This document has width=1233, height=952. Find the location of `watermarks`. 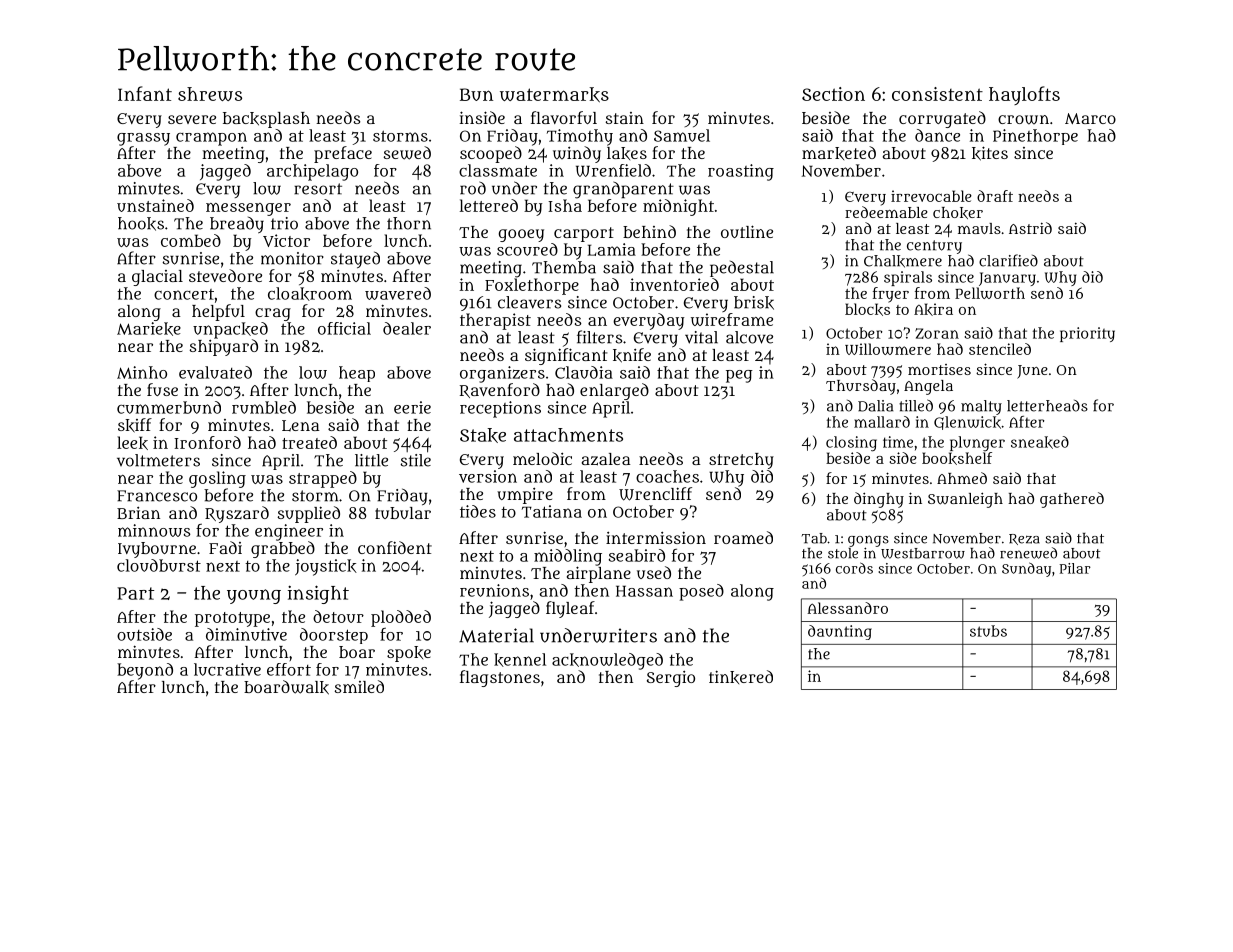

watermarks is located at coordinates (554, 95).
